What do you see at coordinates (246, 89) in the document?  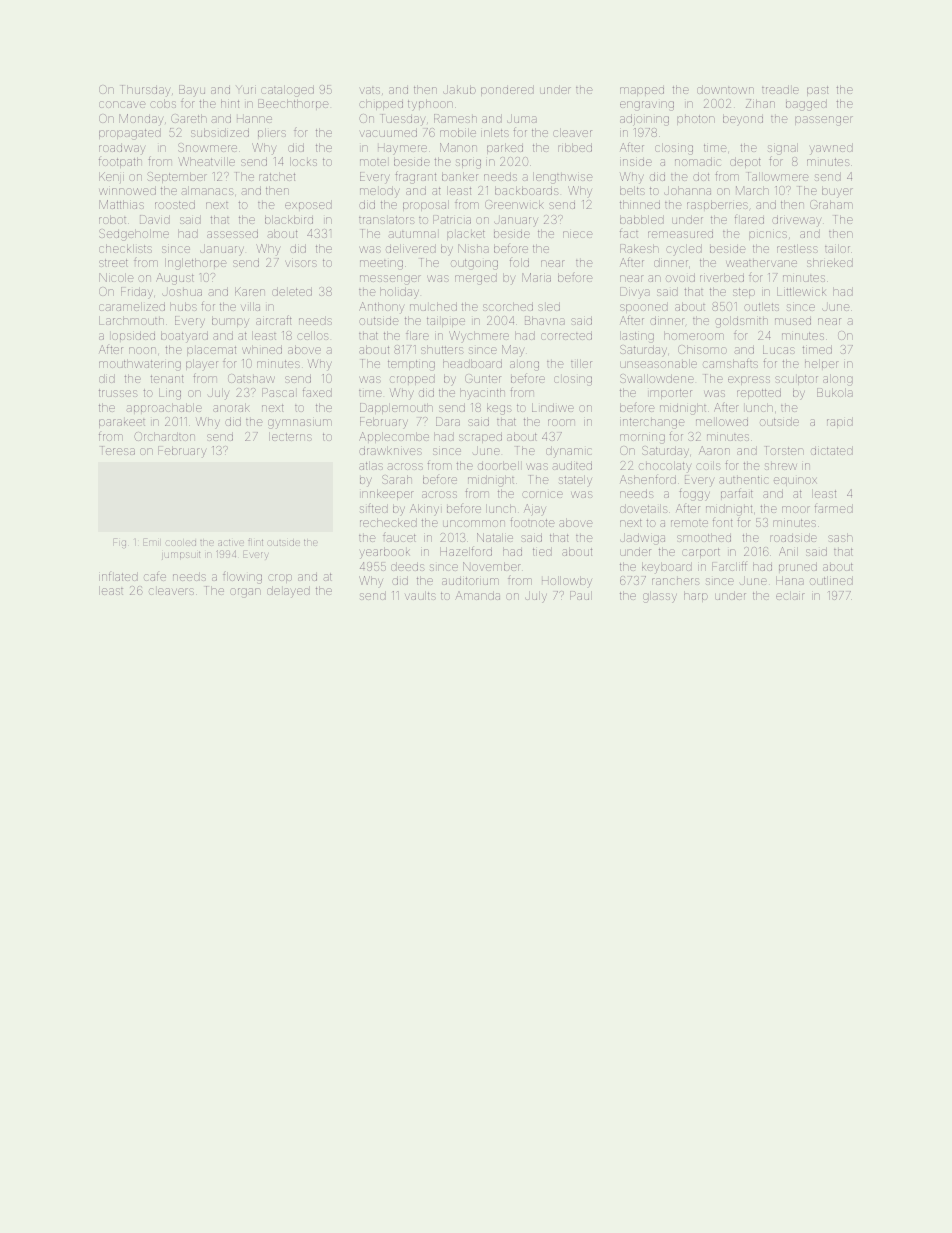 I see `Yuri` at bounding box center [246, 89].
